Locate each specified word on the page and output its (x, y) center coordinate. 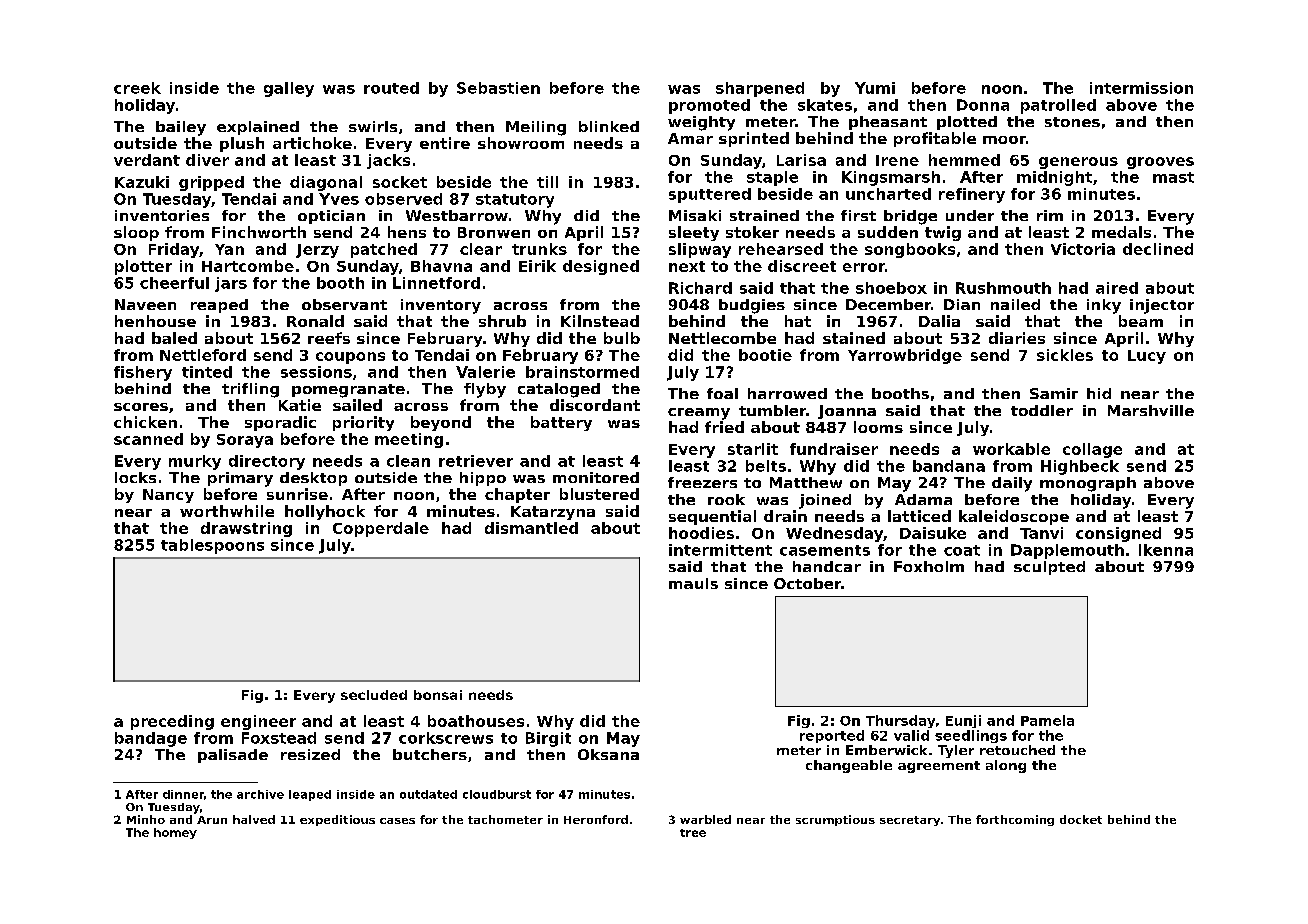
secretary (910, 821)
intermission (1141, 88)
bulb (622, 338)
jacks (388, 161)
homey (175, 833)
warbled (705, 819)
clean (408, 461)
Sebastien (498, 88)
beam (1141, 321)
